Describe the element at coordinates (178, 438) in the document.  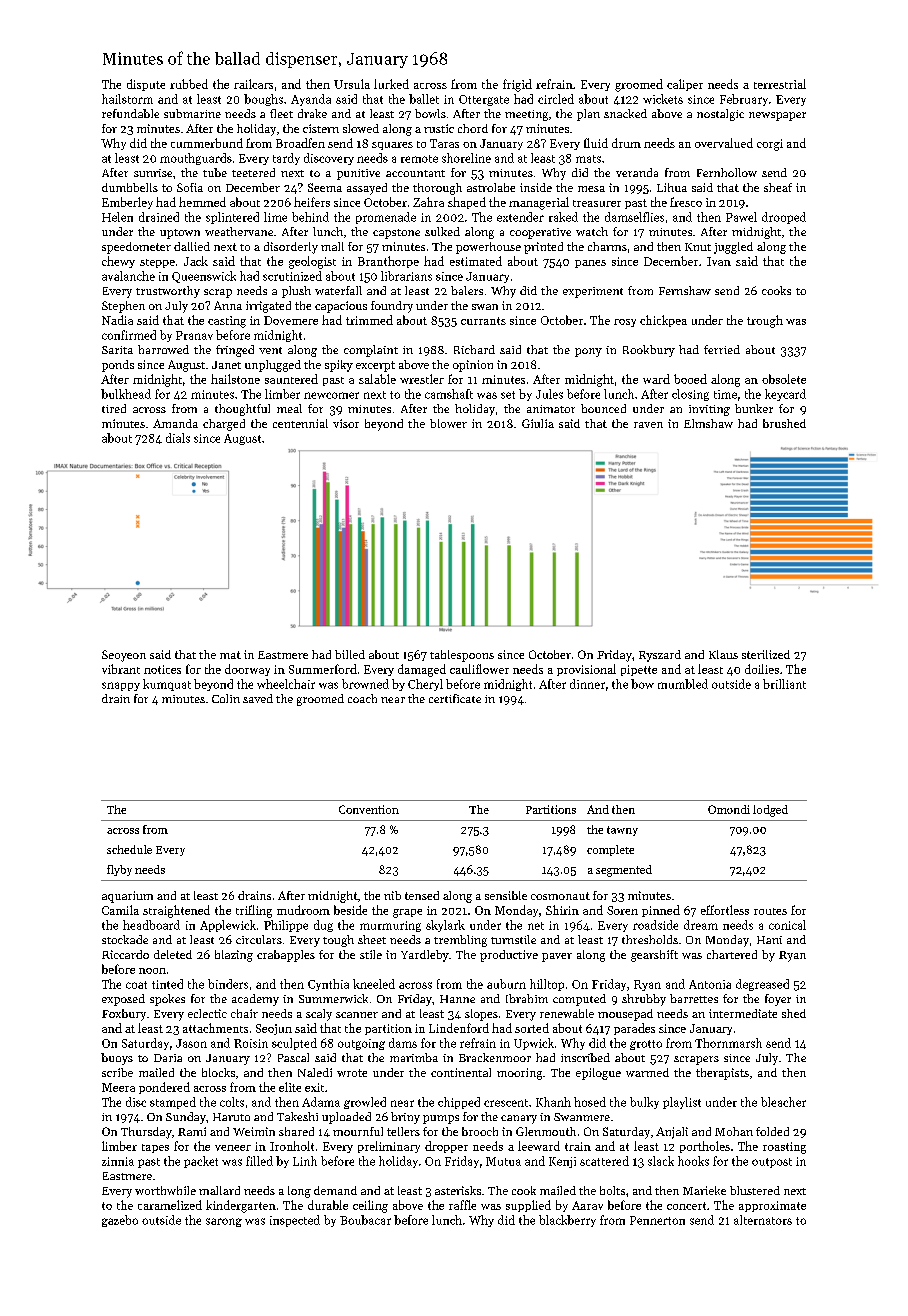
I see `dials` at that location.
